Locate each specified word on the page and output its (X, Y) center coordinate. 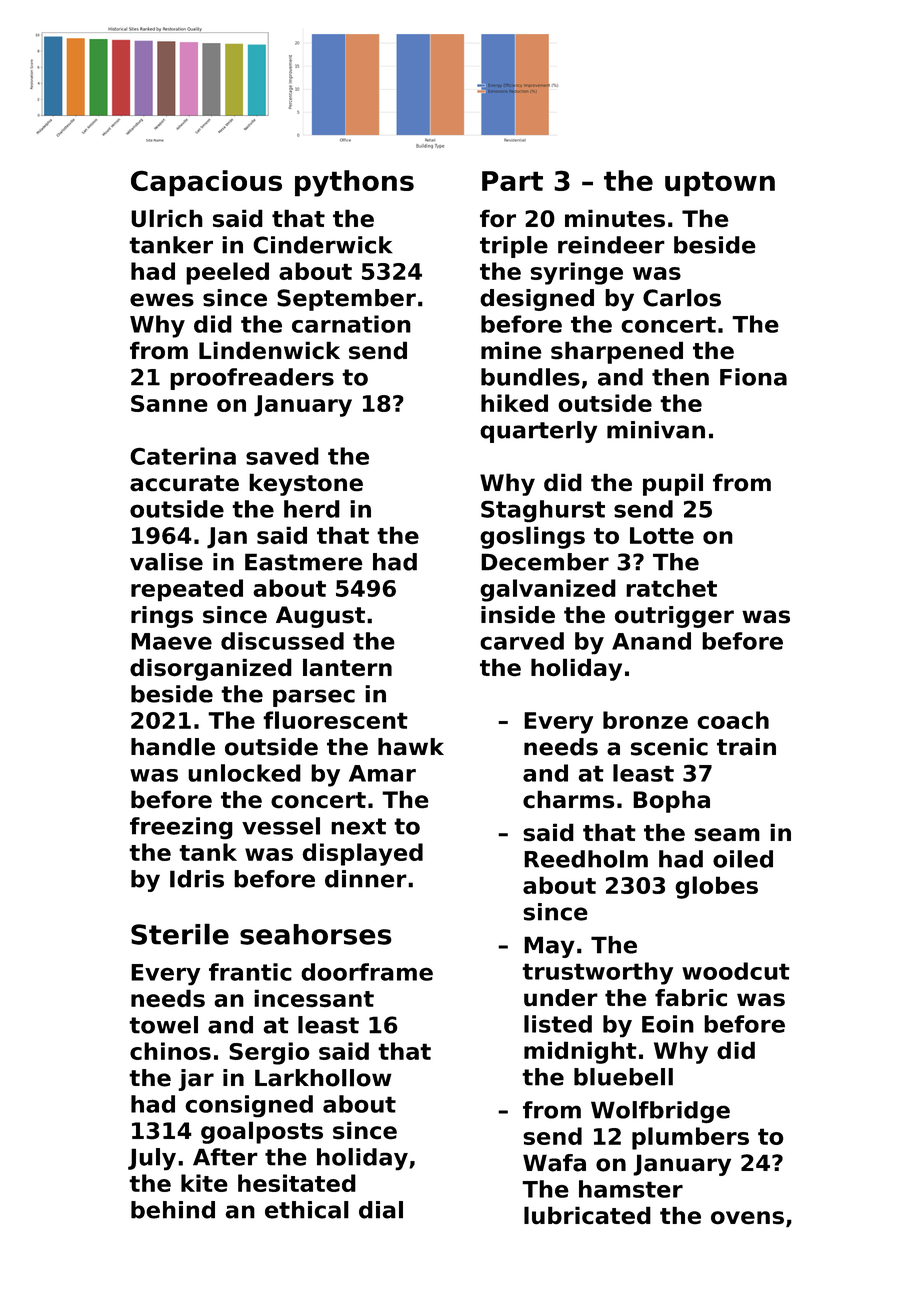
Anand (651, 641)
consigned (249, 1106)
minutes (615, 218)
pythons (354, 183)
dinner (366, 879)
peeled (227, 273)
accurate (184, 483)
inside (518, 615)
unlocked (244, 773)
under (561, 998)
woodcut (736, 971)
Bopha (671, 801)
